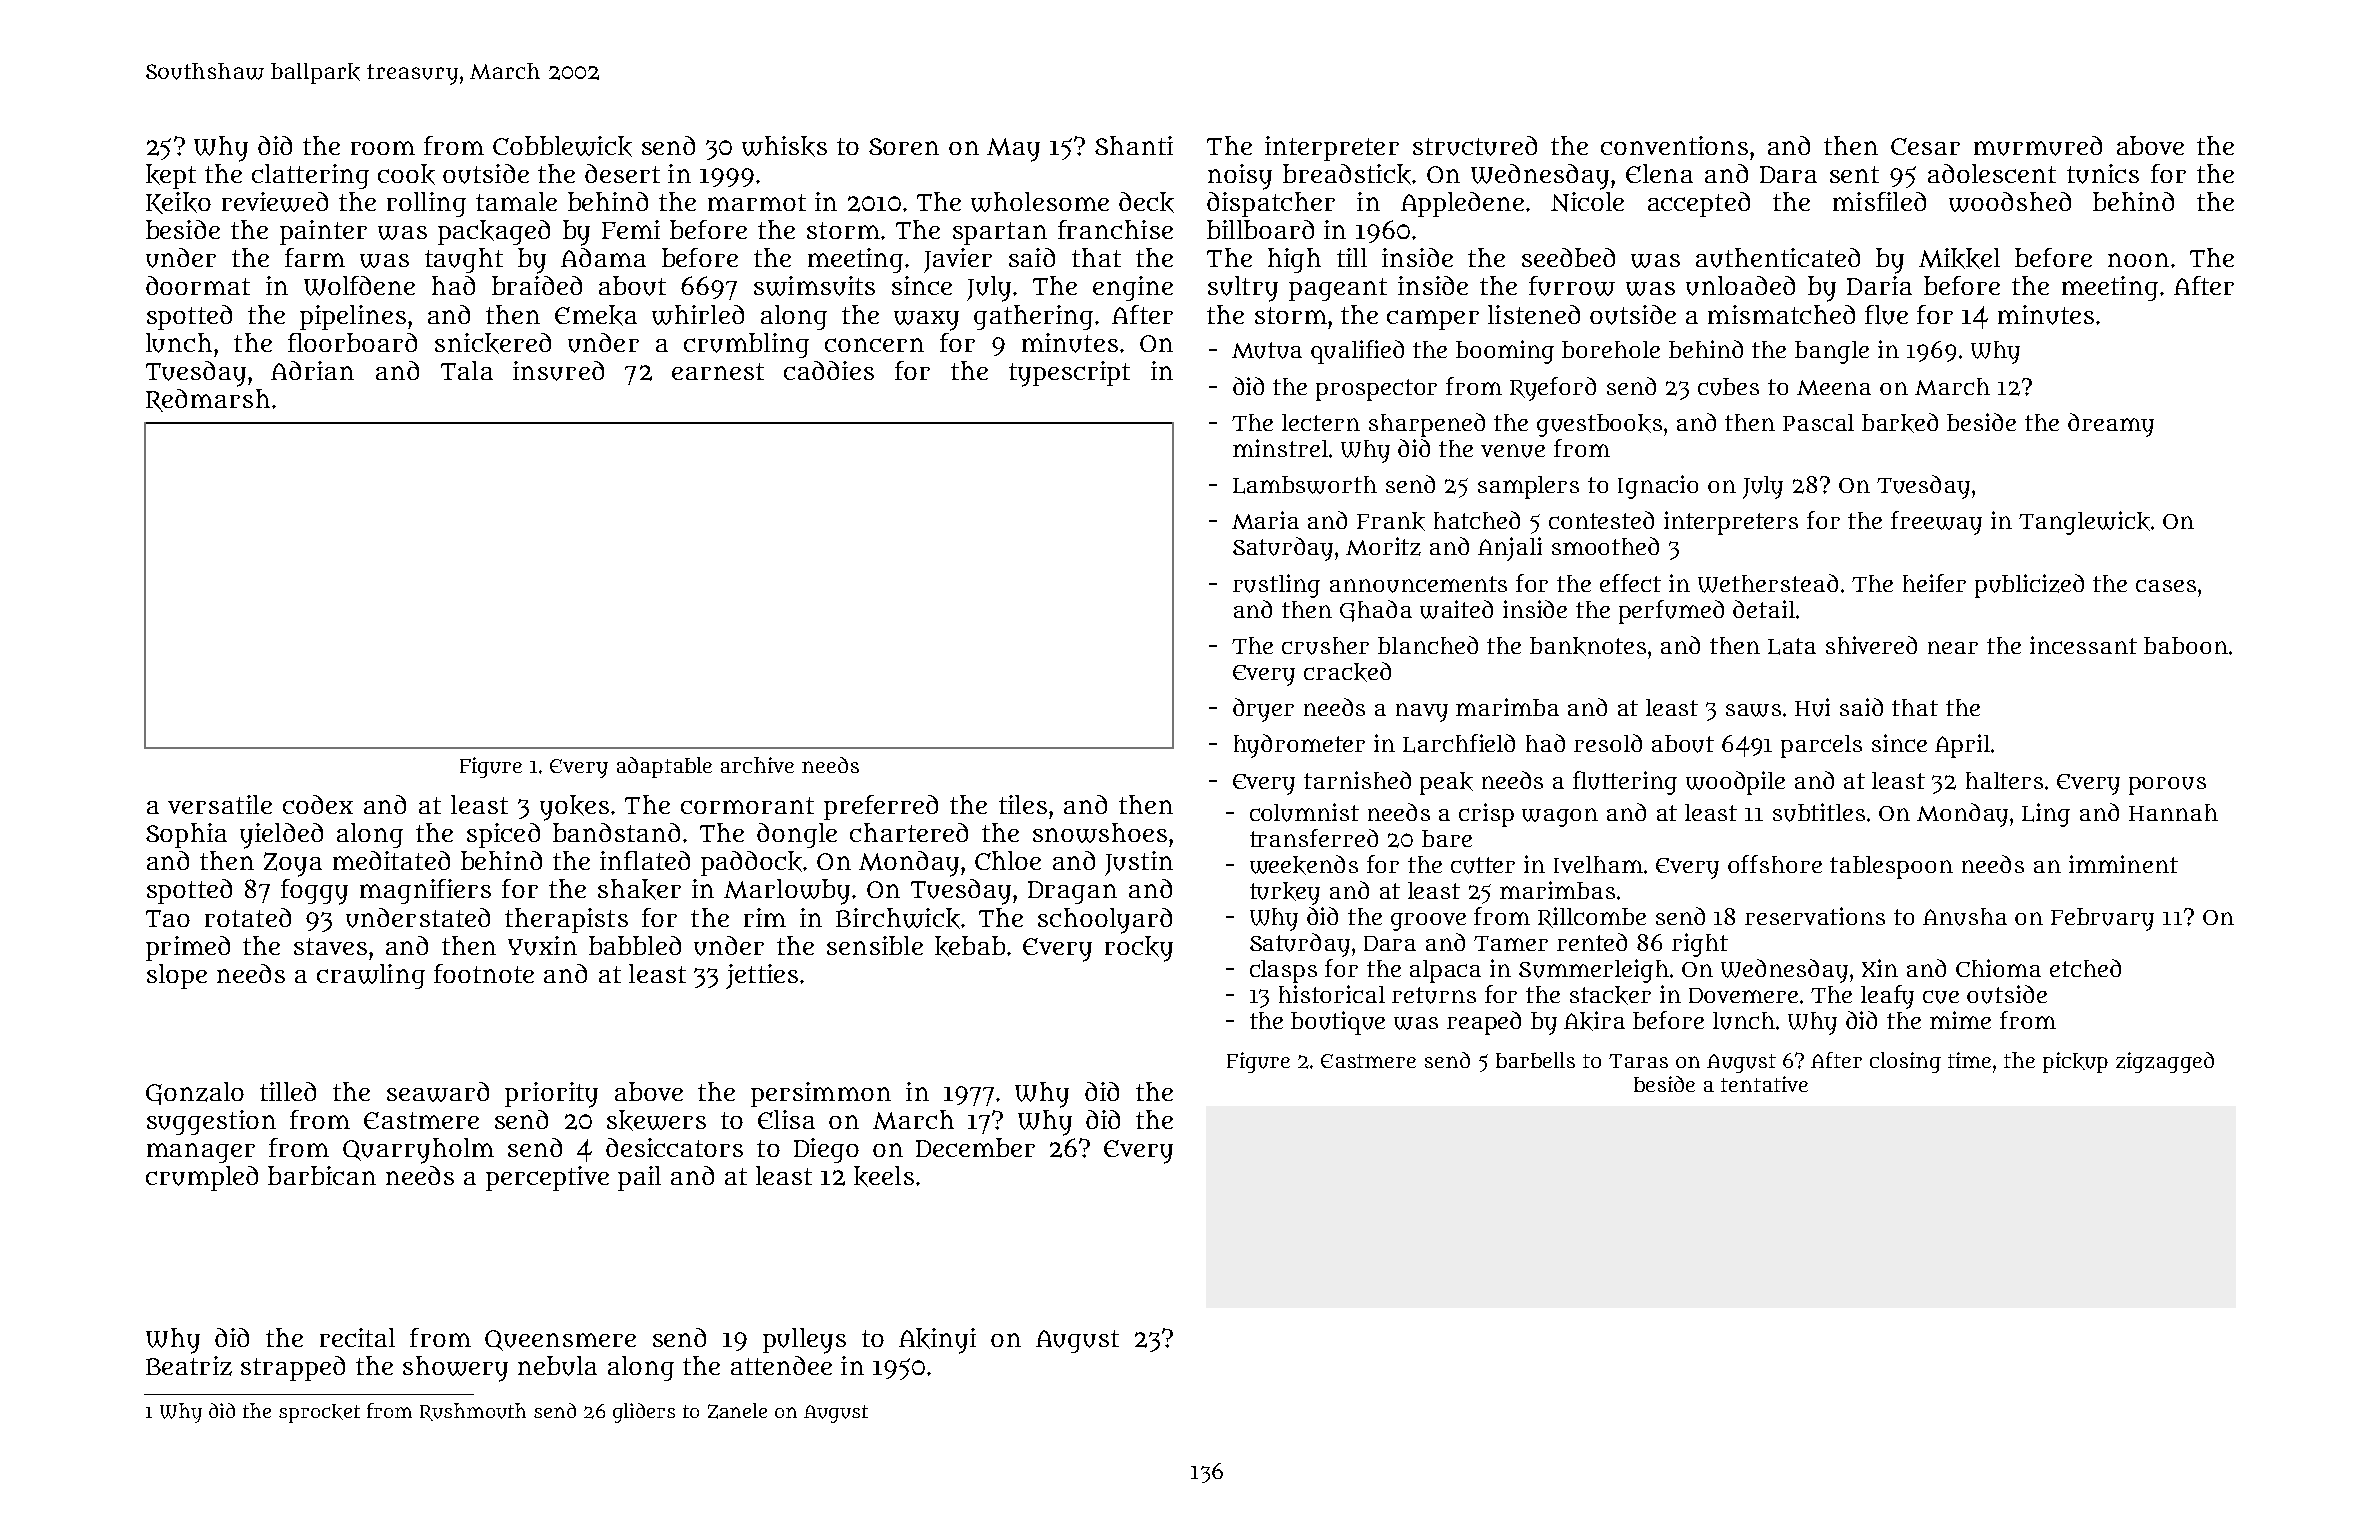 The image size is (2380, 1540). What do you see at coordinates (1475, 146) in the screenshot?
I see `structured` at bounding box center [1475, 146].
